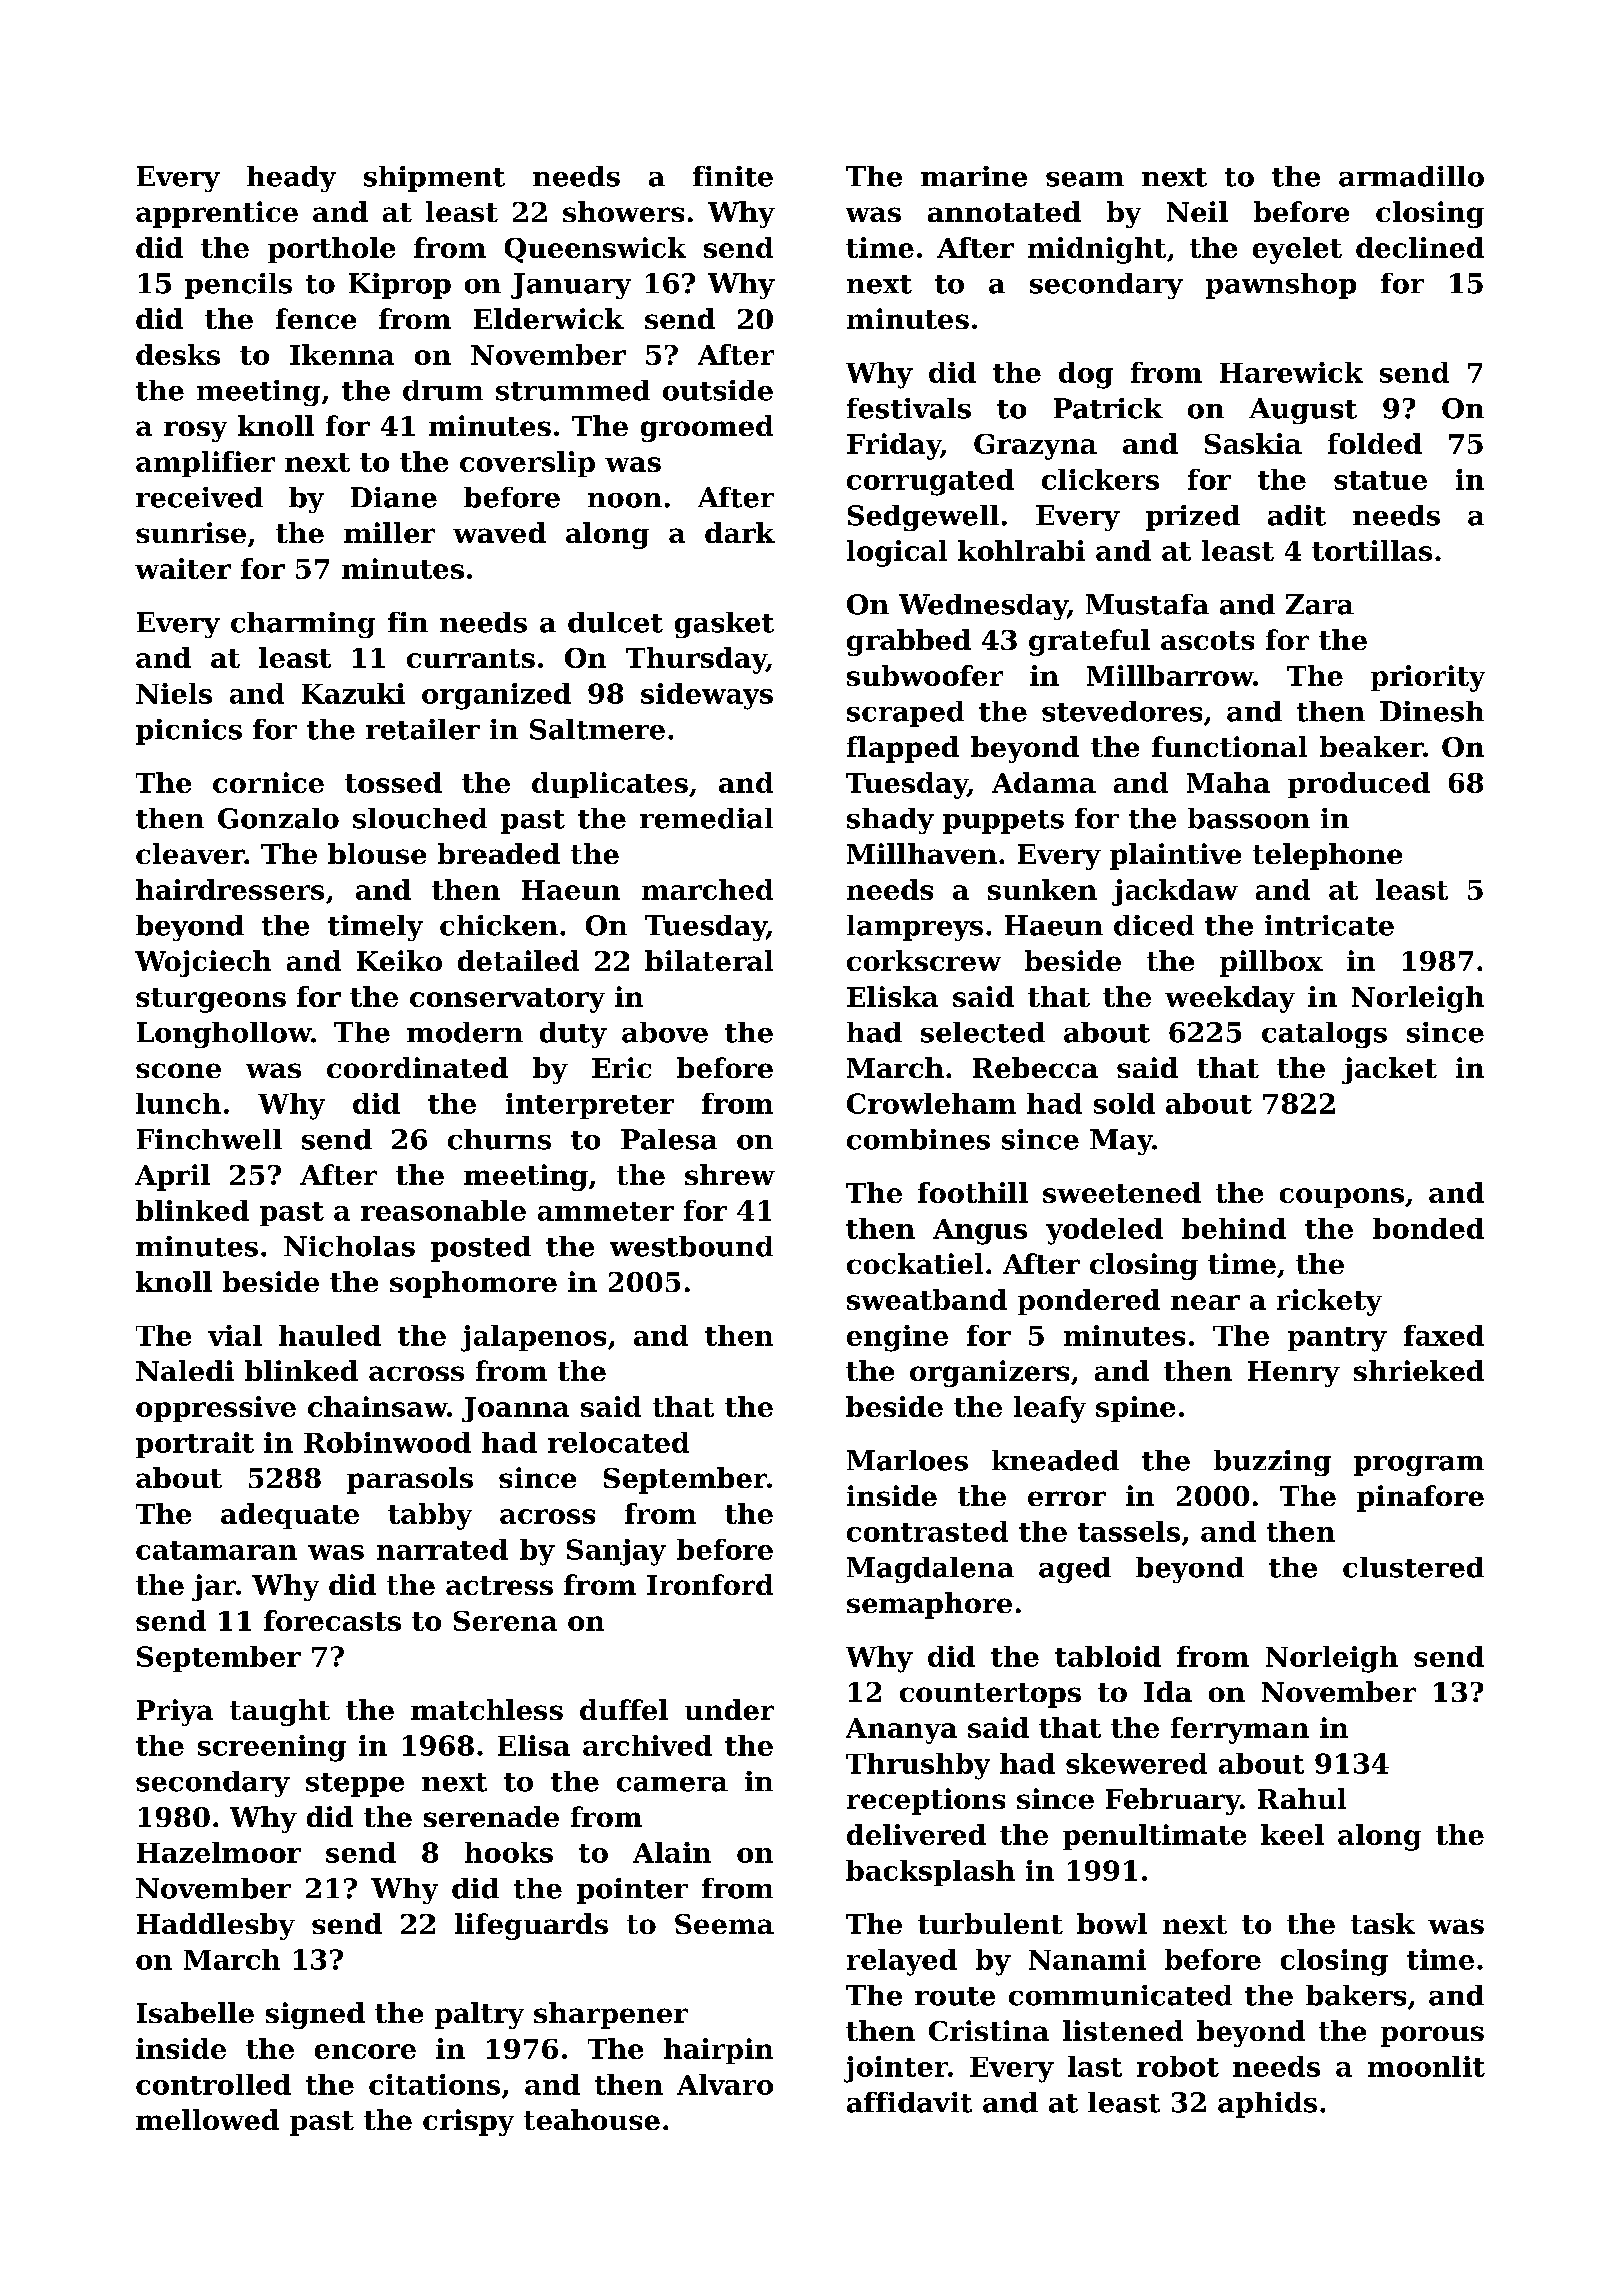  Describe the element at coordinates (1272, 1463) in the image. I see `buzzing` at that location.
